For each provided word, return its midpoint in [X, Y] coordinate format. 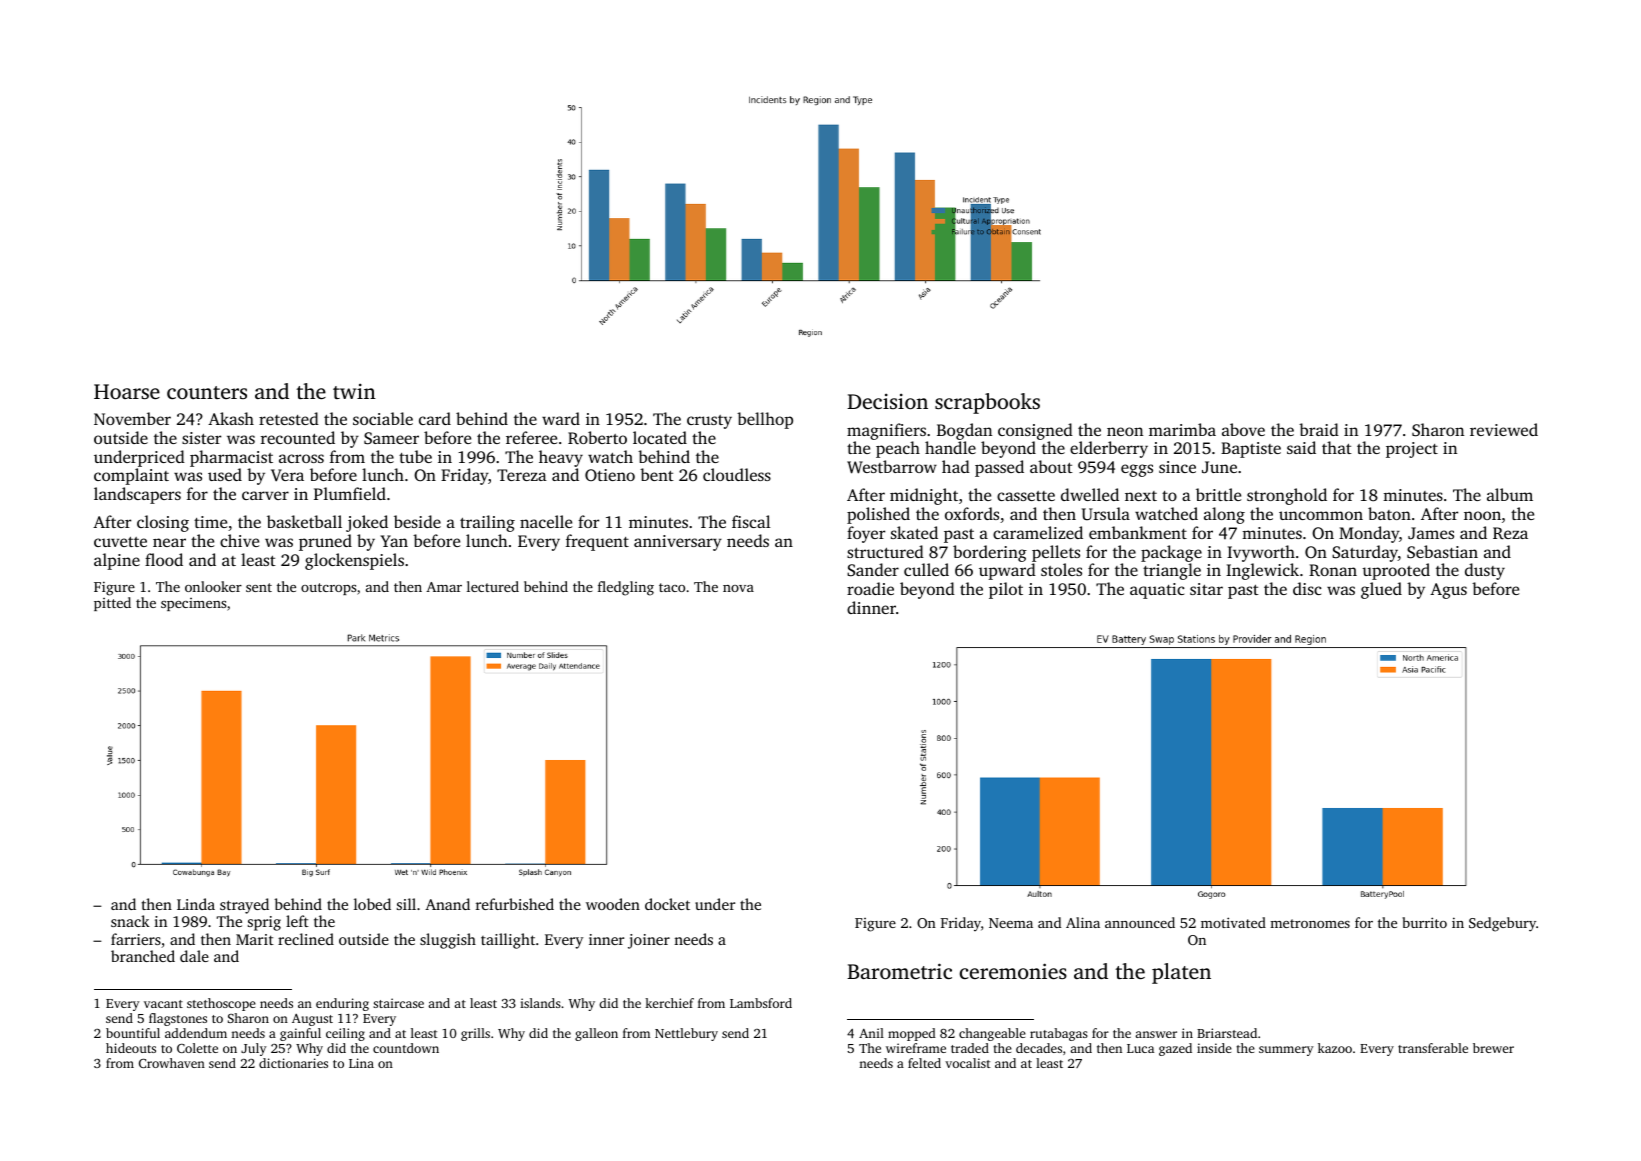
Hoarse [127, 391]
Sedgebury [1502, 924]
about [1051, 466]
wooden [613, 904]
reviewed [1504, 429]
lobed [372, 904]
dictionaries [293, 1063]
